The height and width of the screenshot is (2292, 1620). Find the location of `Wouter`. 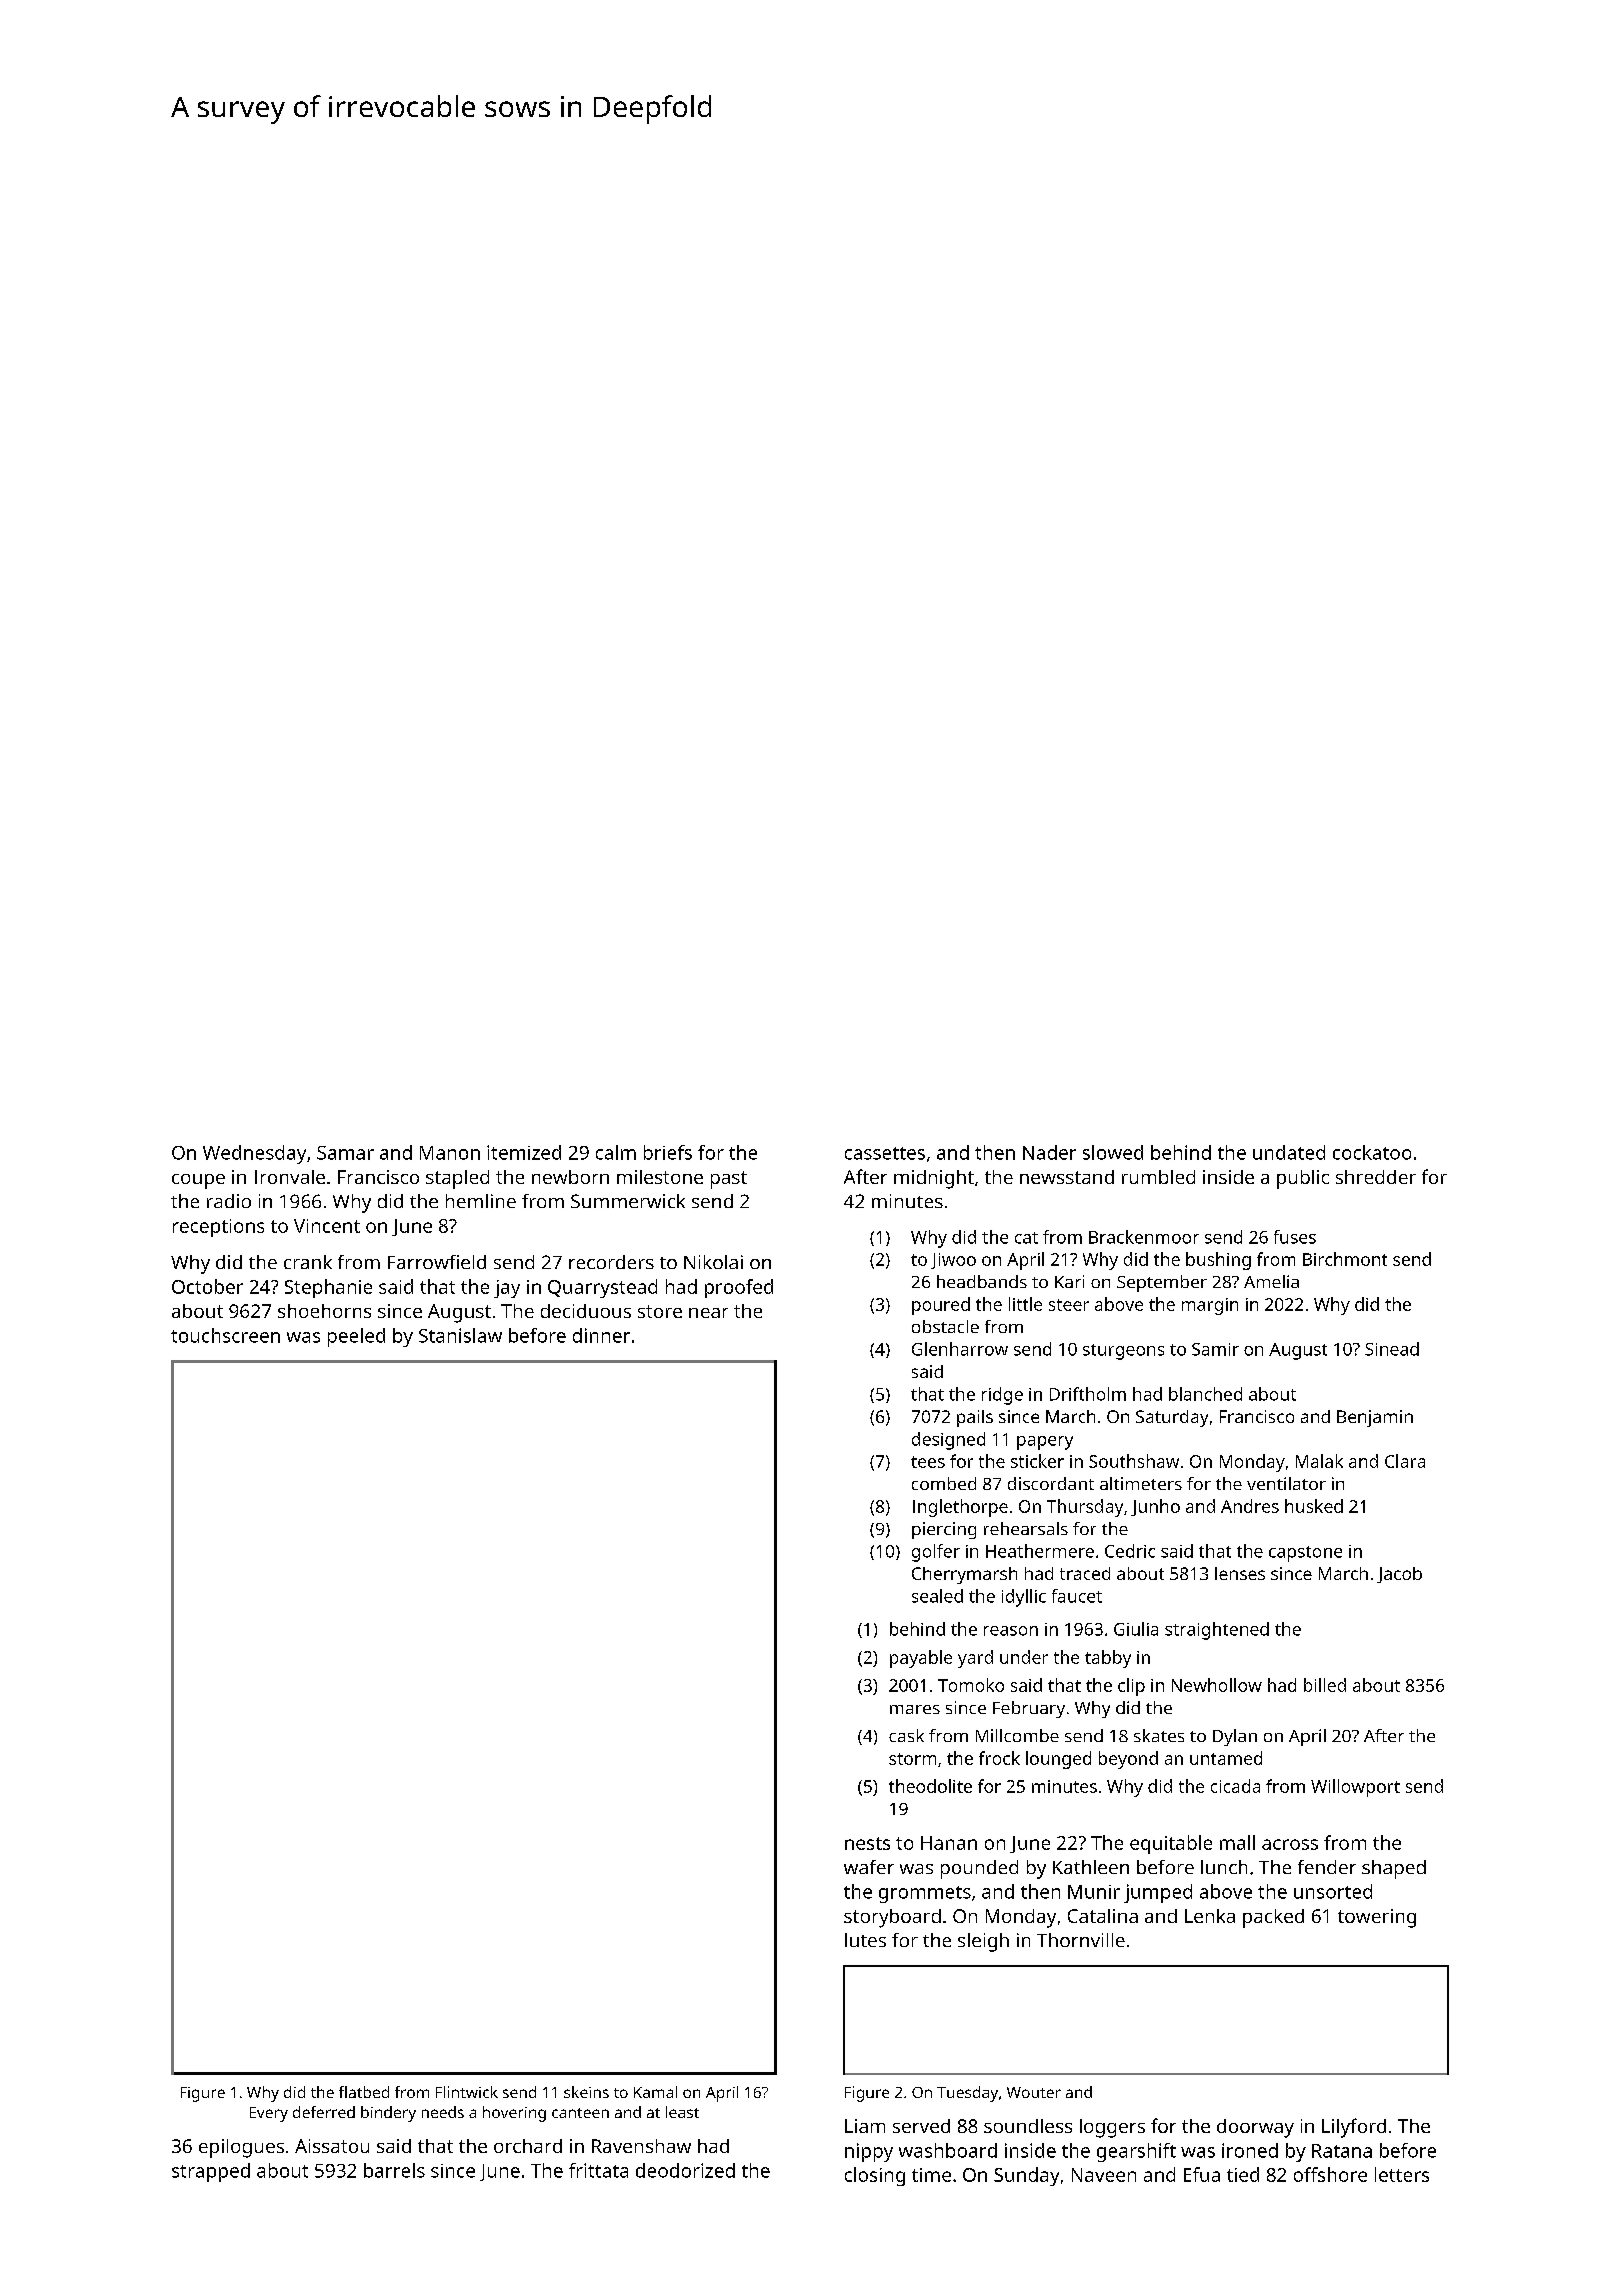

Wouter is located at coordinates (1034, 2092).
